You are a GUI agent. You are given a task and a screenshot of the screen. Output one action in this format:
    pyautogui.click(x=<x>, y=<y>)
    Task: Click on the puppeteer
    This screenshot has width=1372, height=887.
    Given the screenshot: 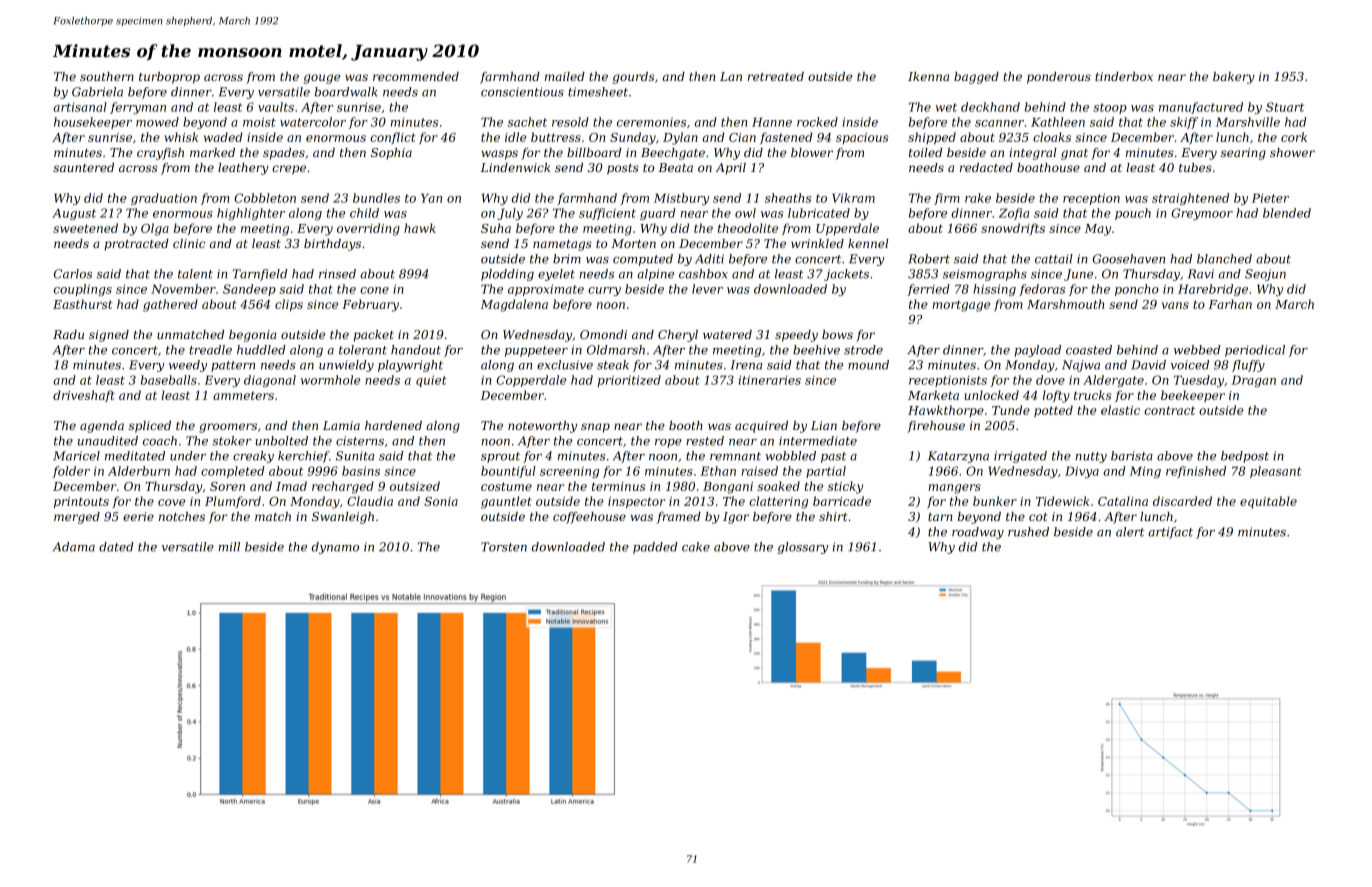 What is the action you would take?
    pyautogui.click(x=536, y=351)
